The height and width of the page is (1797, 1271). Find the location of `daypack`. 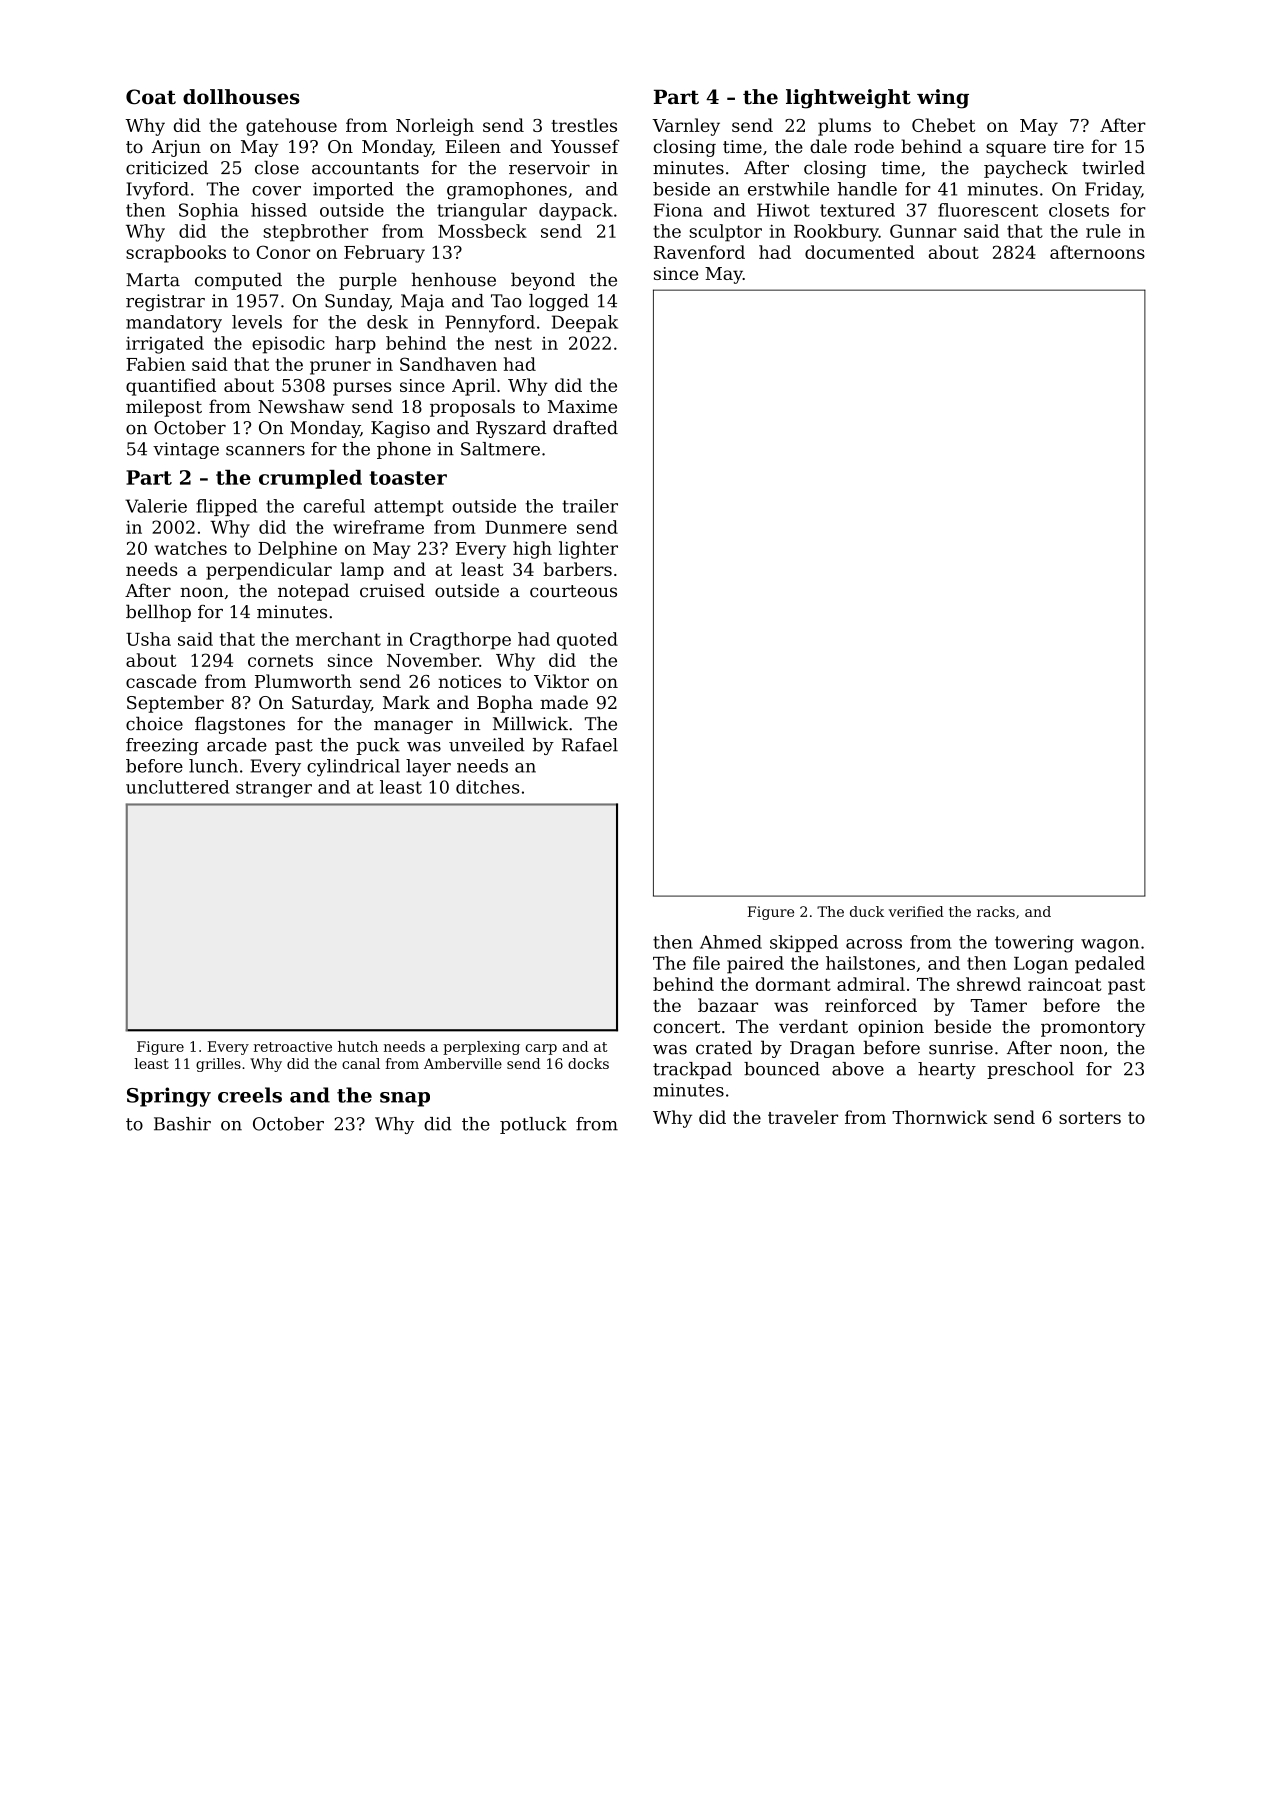

daypack is located at coordinates (576, 212).
